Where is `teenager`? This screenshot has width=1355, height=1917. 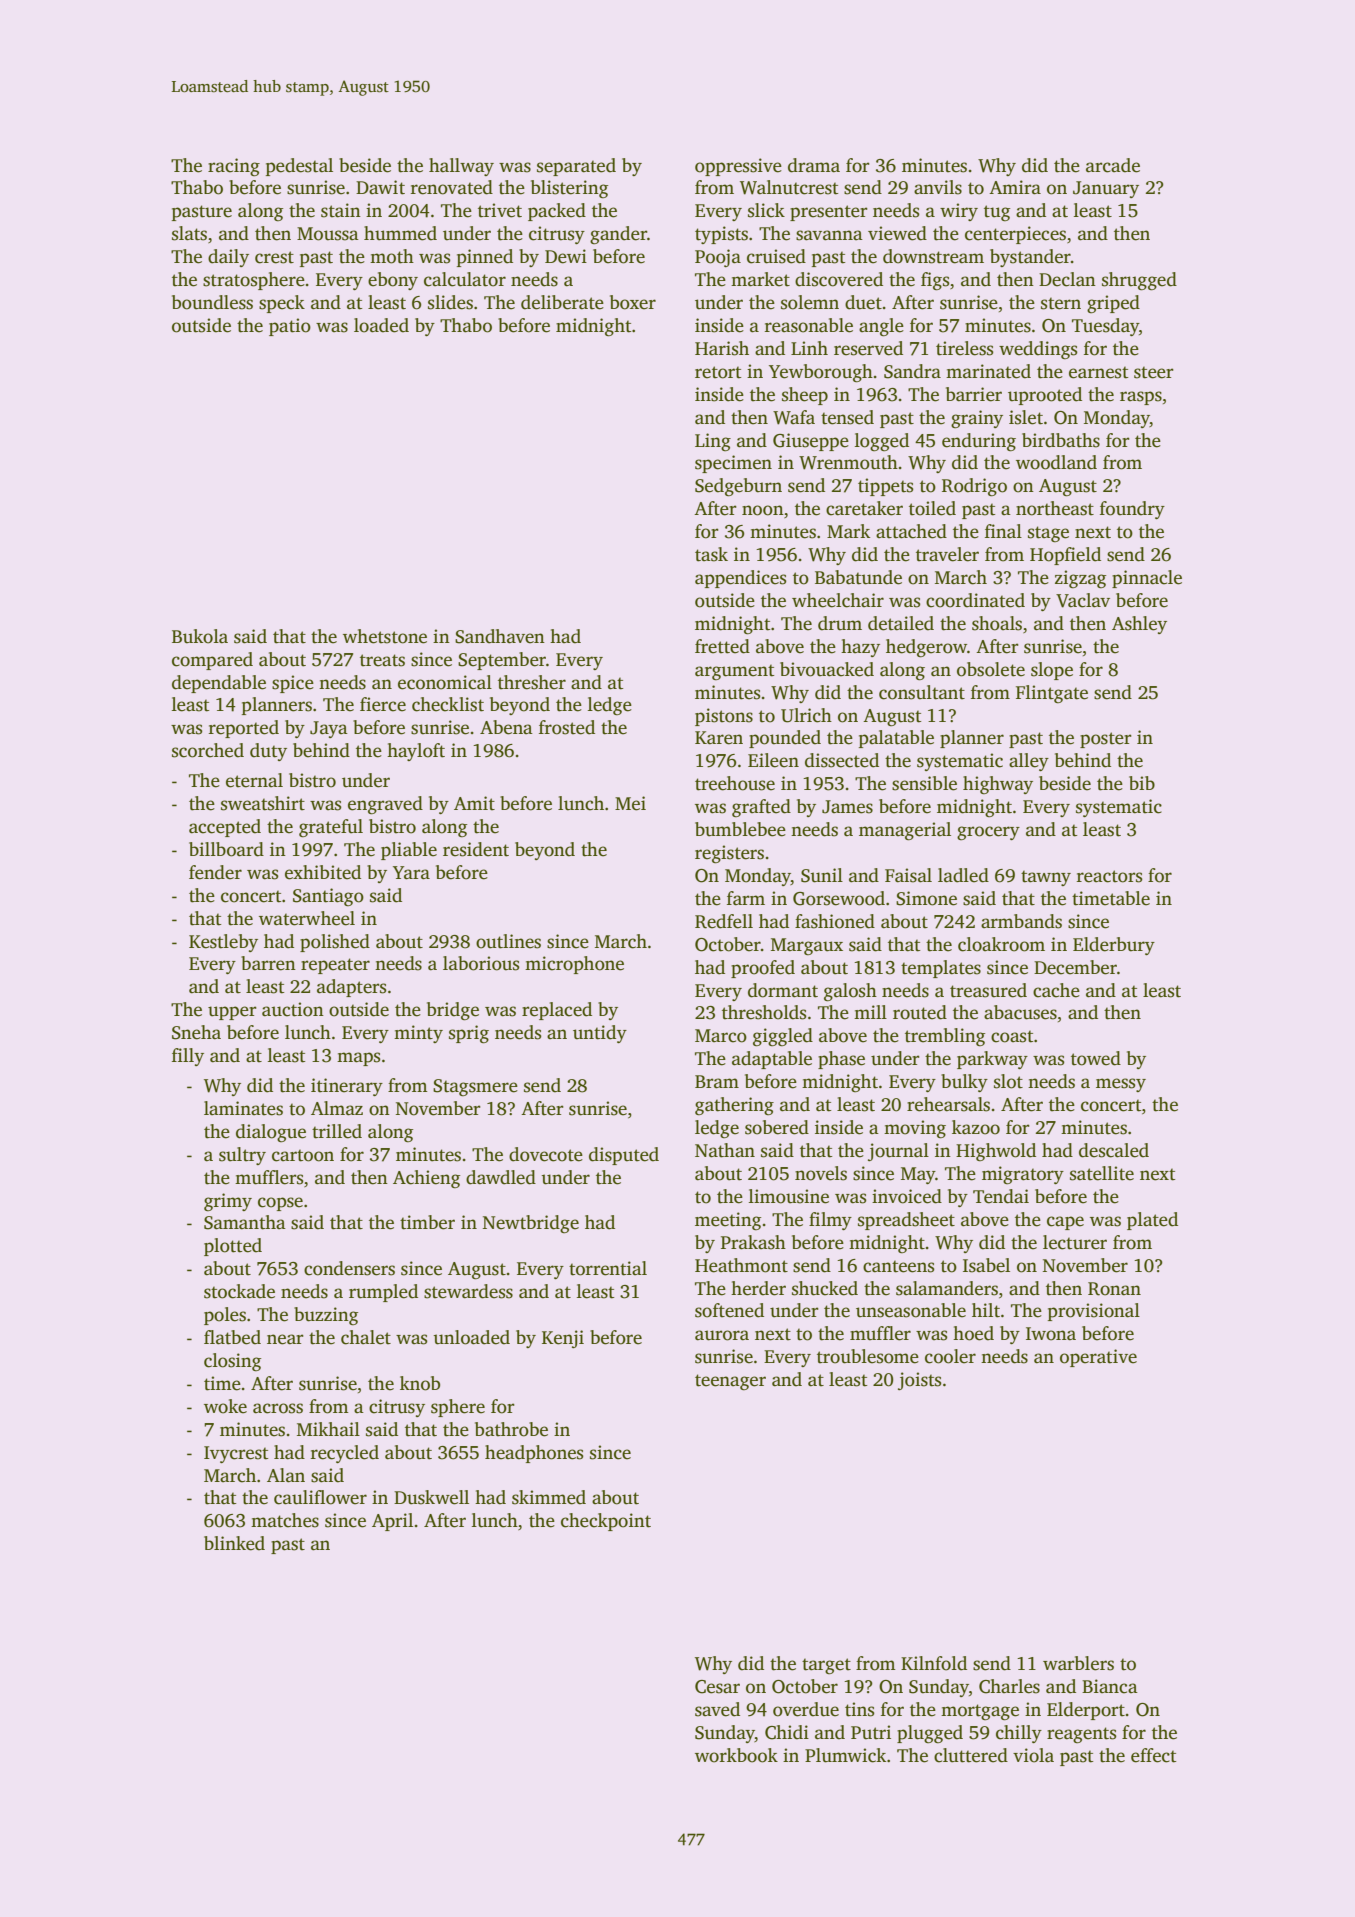 teenager is located at coordinates (730, 1382).
